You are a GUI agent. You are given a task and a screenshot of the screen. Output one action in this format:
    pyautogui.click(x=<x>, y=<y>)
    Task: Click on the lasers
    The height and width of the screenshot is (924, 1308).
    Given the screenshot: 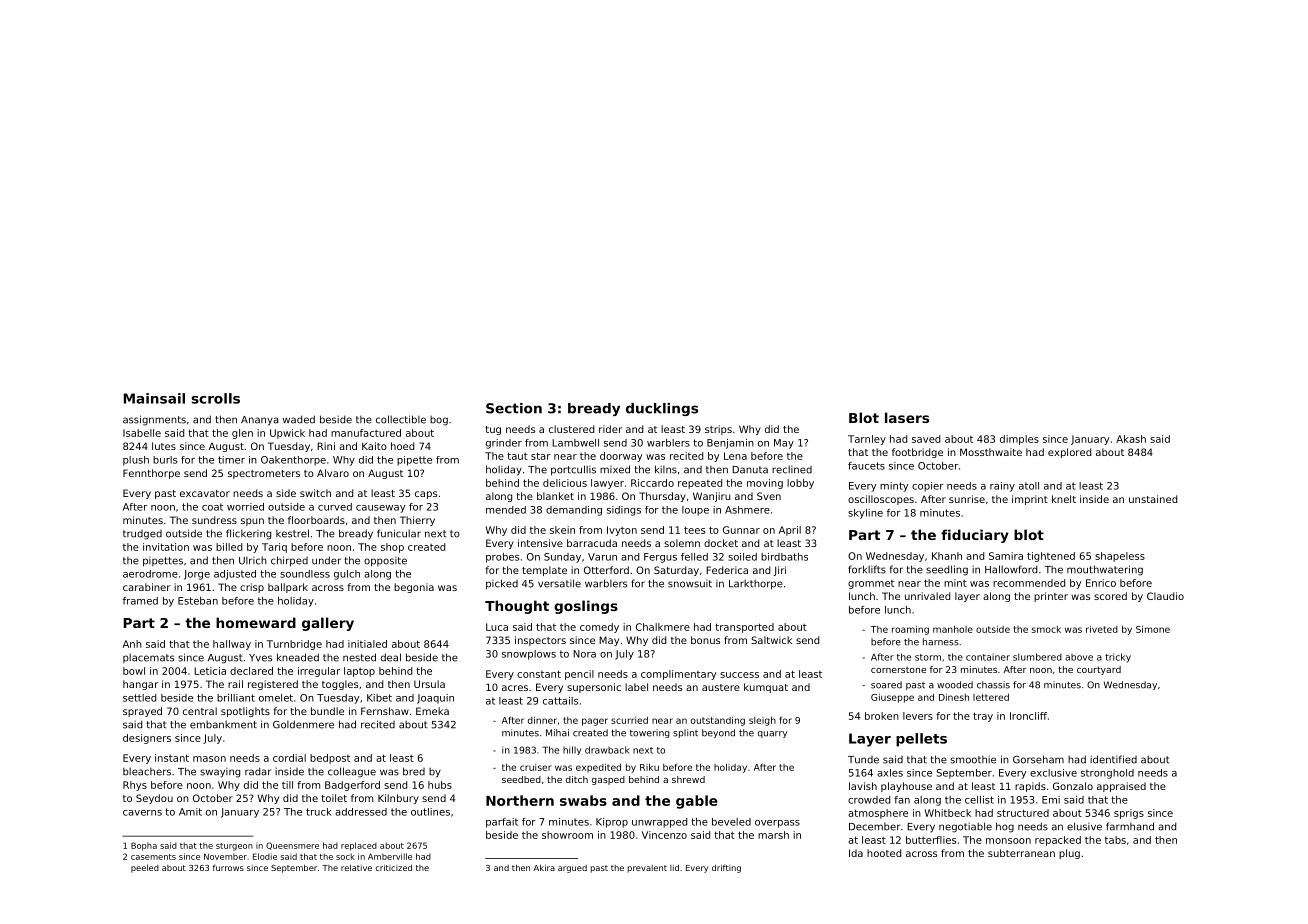 What is the action you would take?
    pyautogui.click(x=907, y=417)
